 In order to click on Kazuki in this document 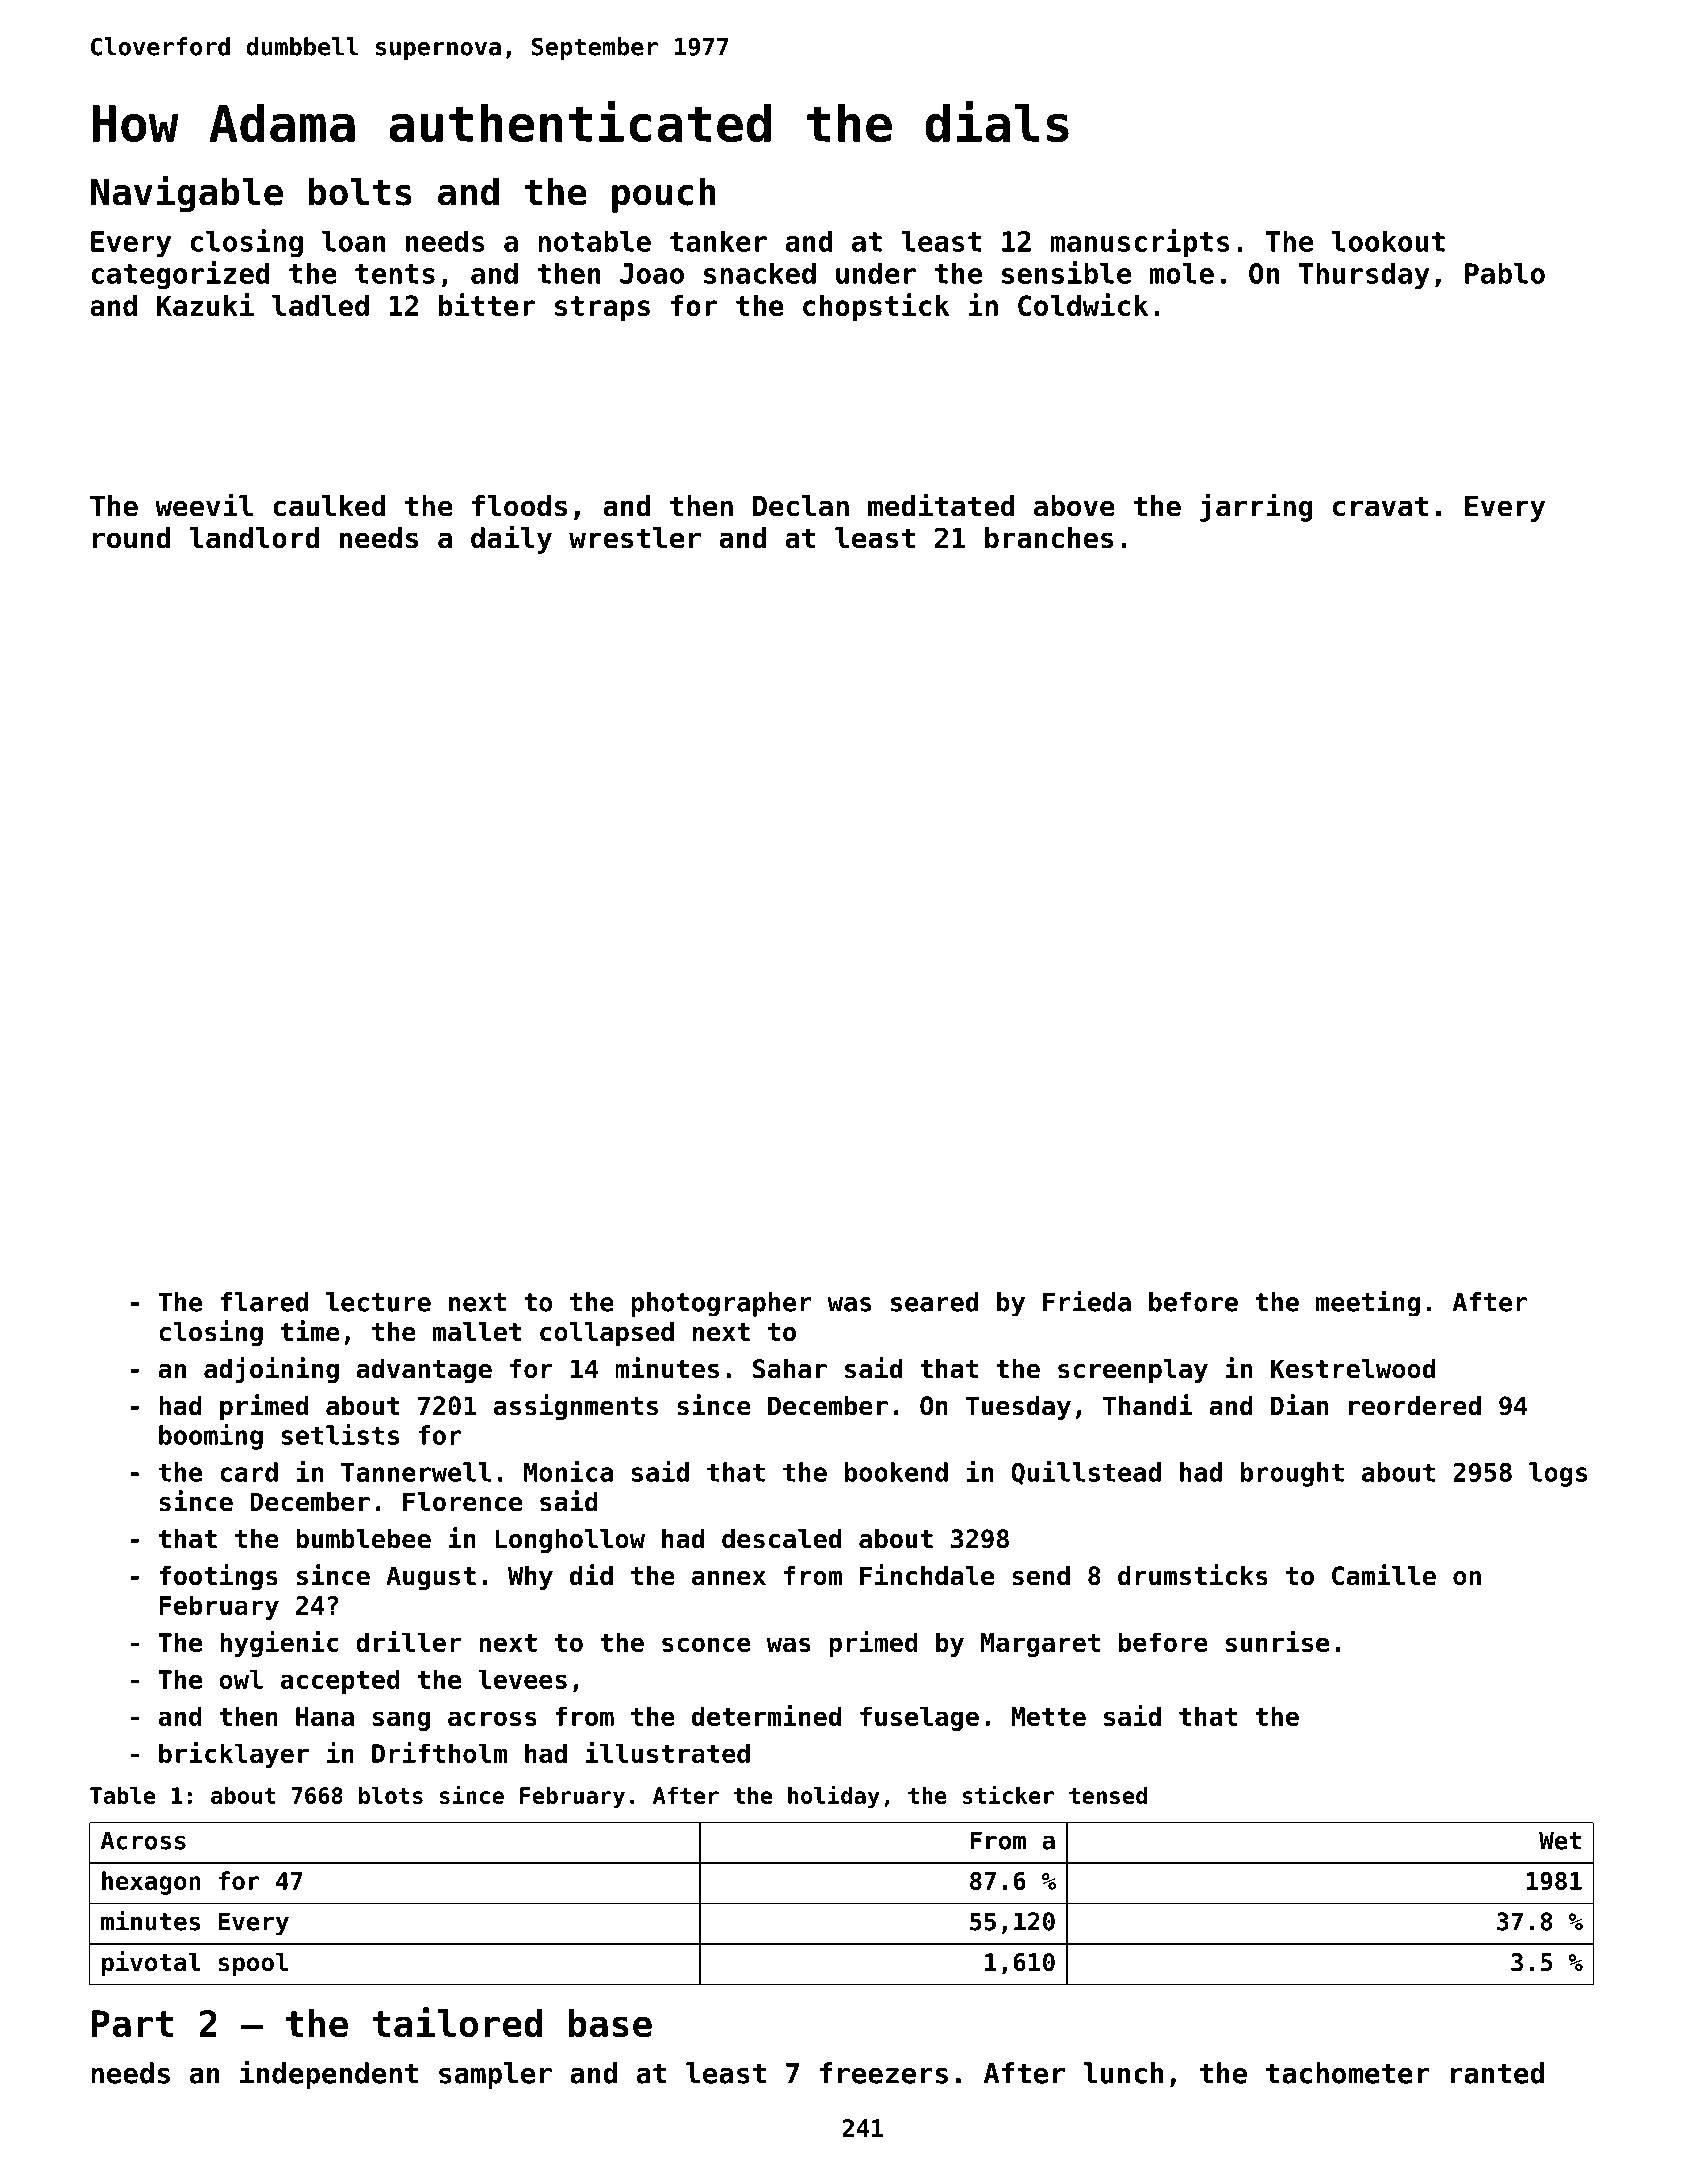, I will do `click(205, 304)`.
